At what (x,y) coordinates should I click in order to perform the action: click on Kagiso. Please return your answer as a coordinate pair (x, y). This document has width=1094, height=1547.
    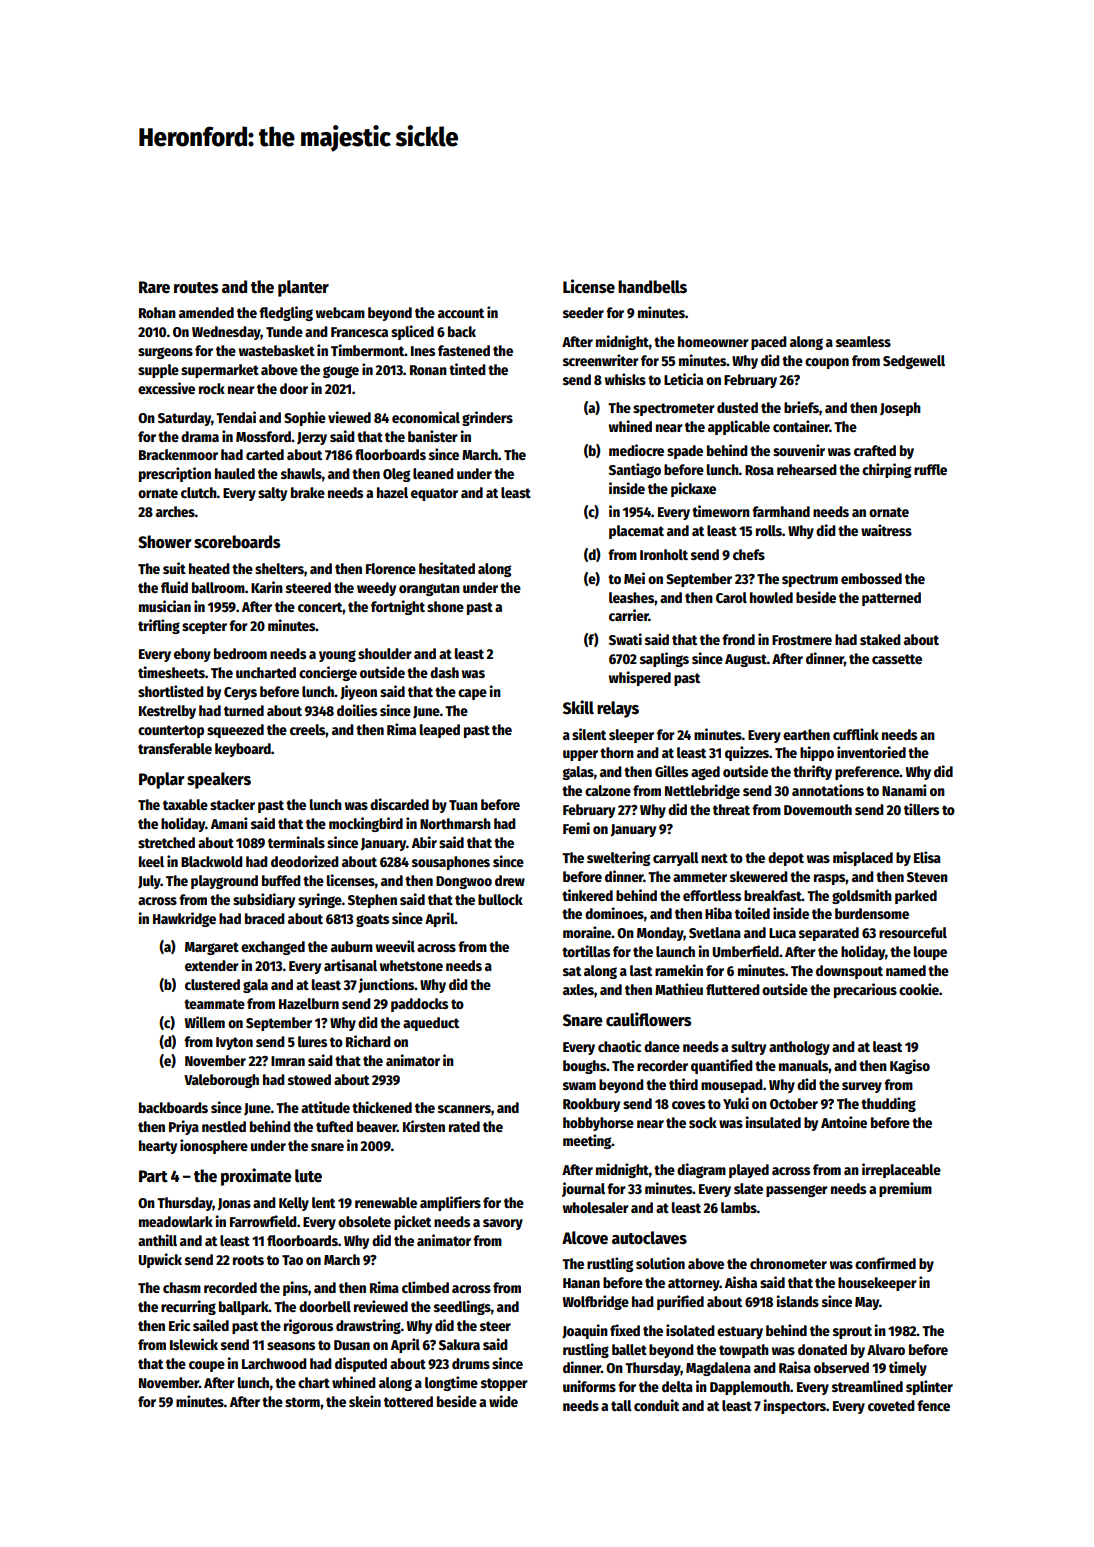
    Looking at the image, I should click on (910, 1066).
